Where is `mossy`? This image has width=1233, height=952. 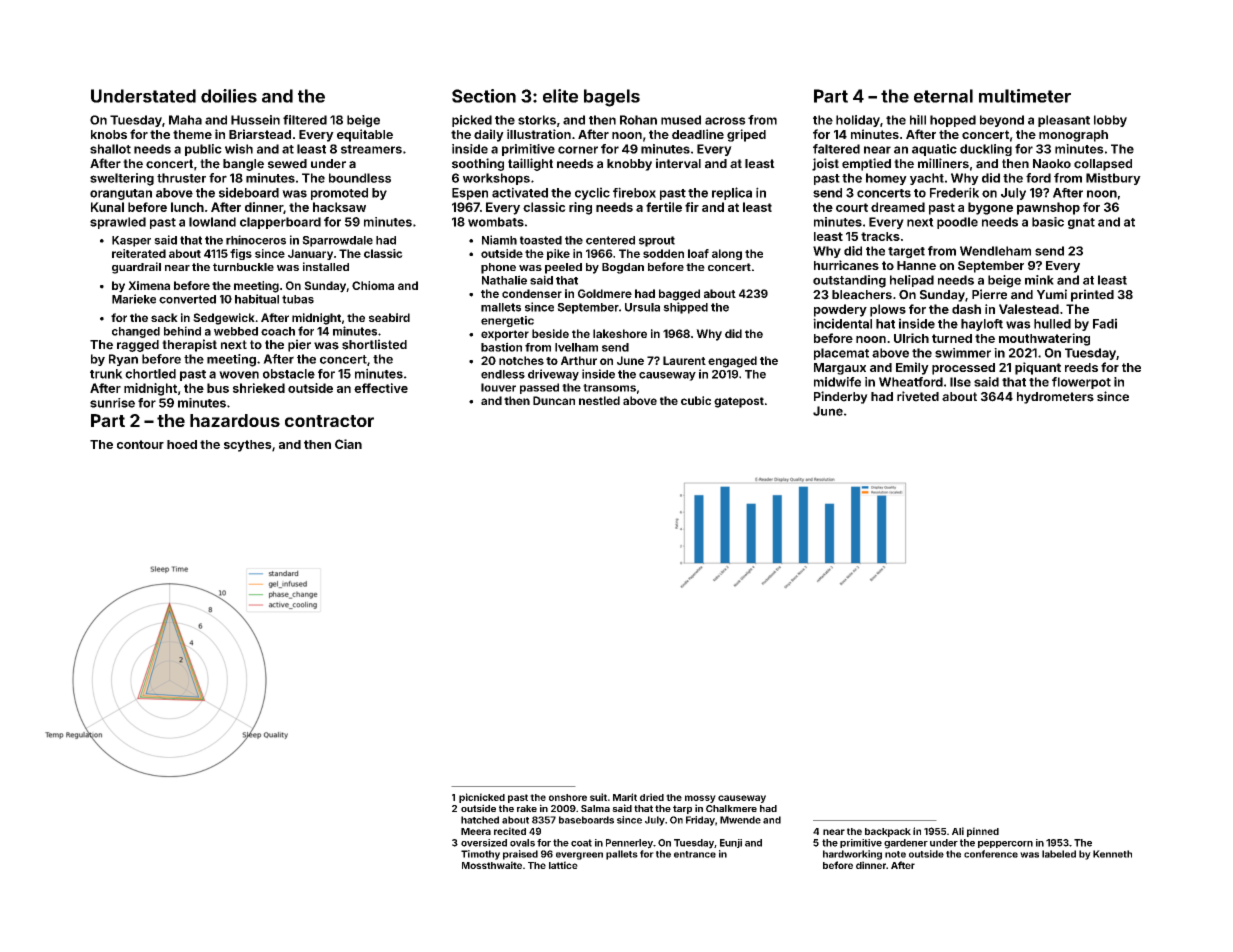
mossy is located at coordinates (700, 799).
